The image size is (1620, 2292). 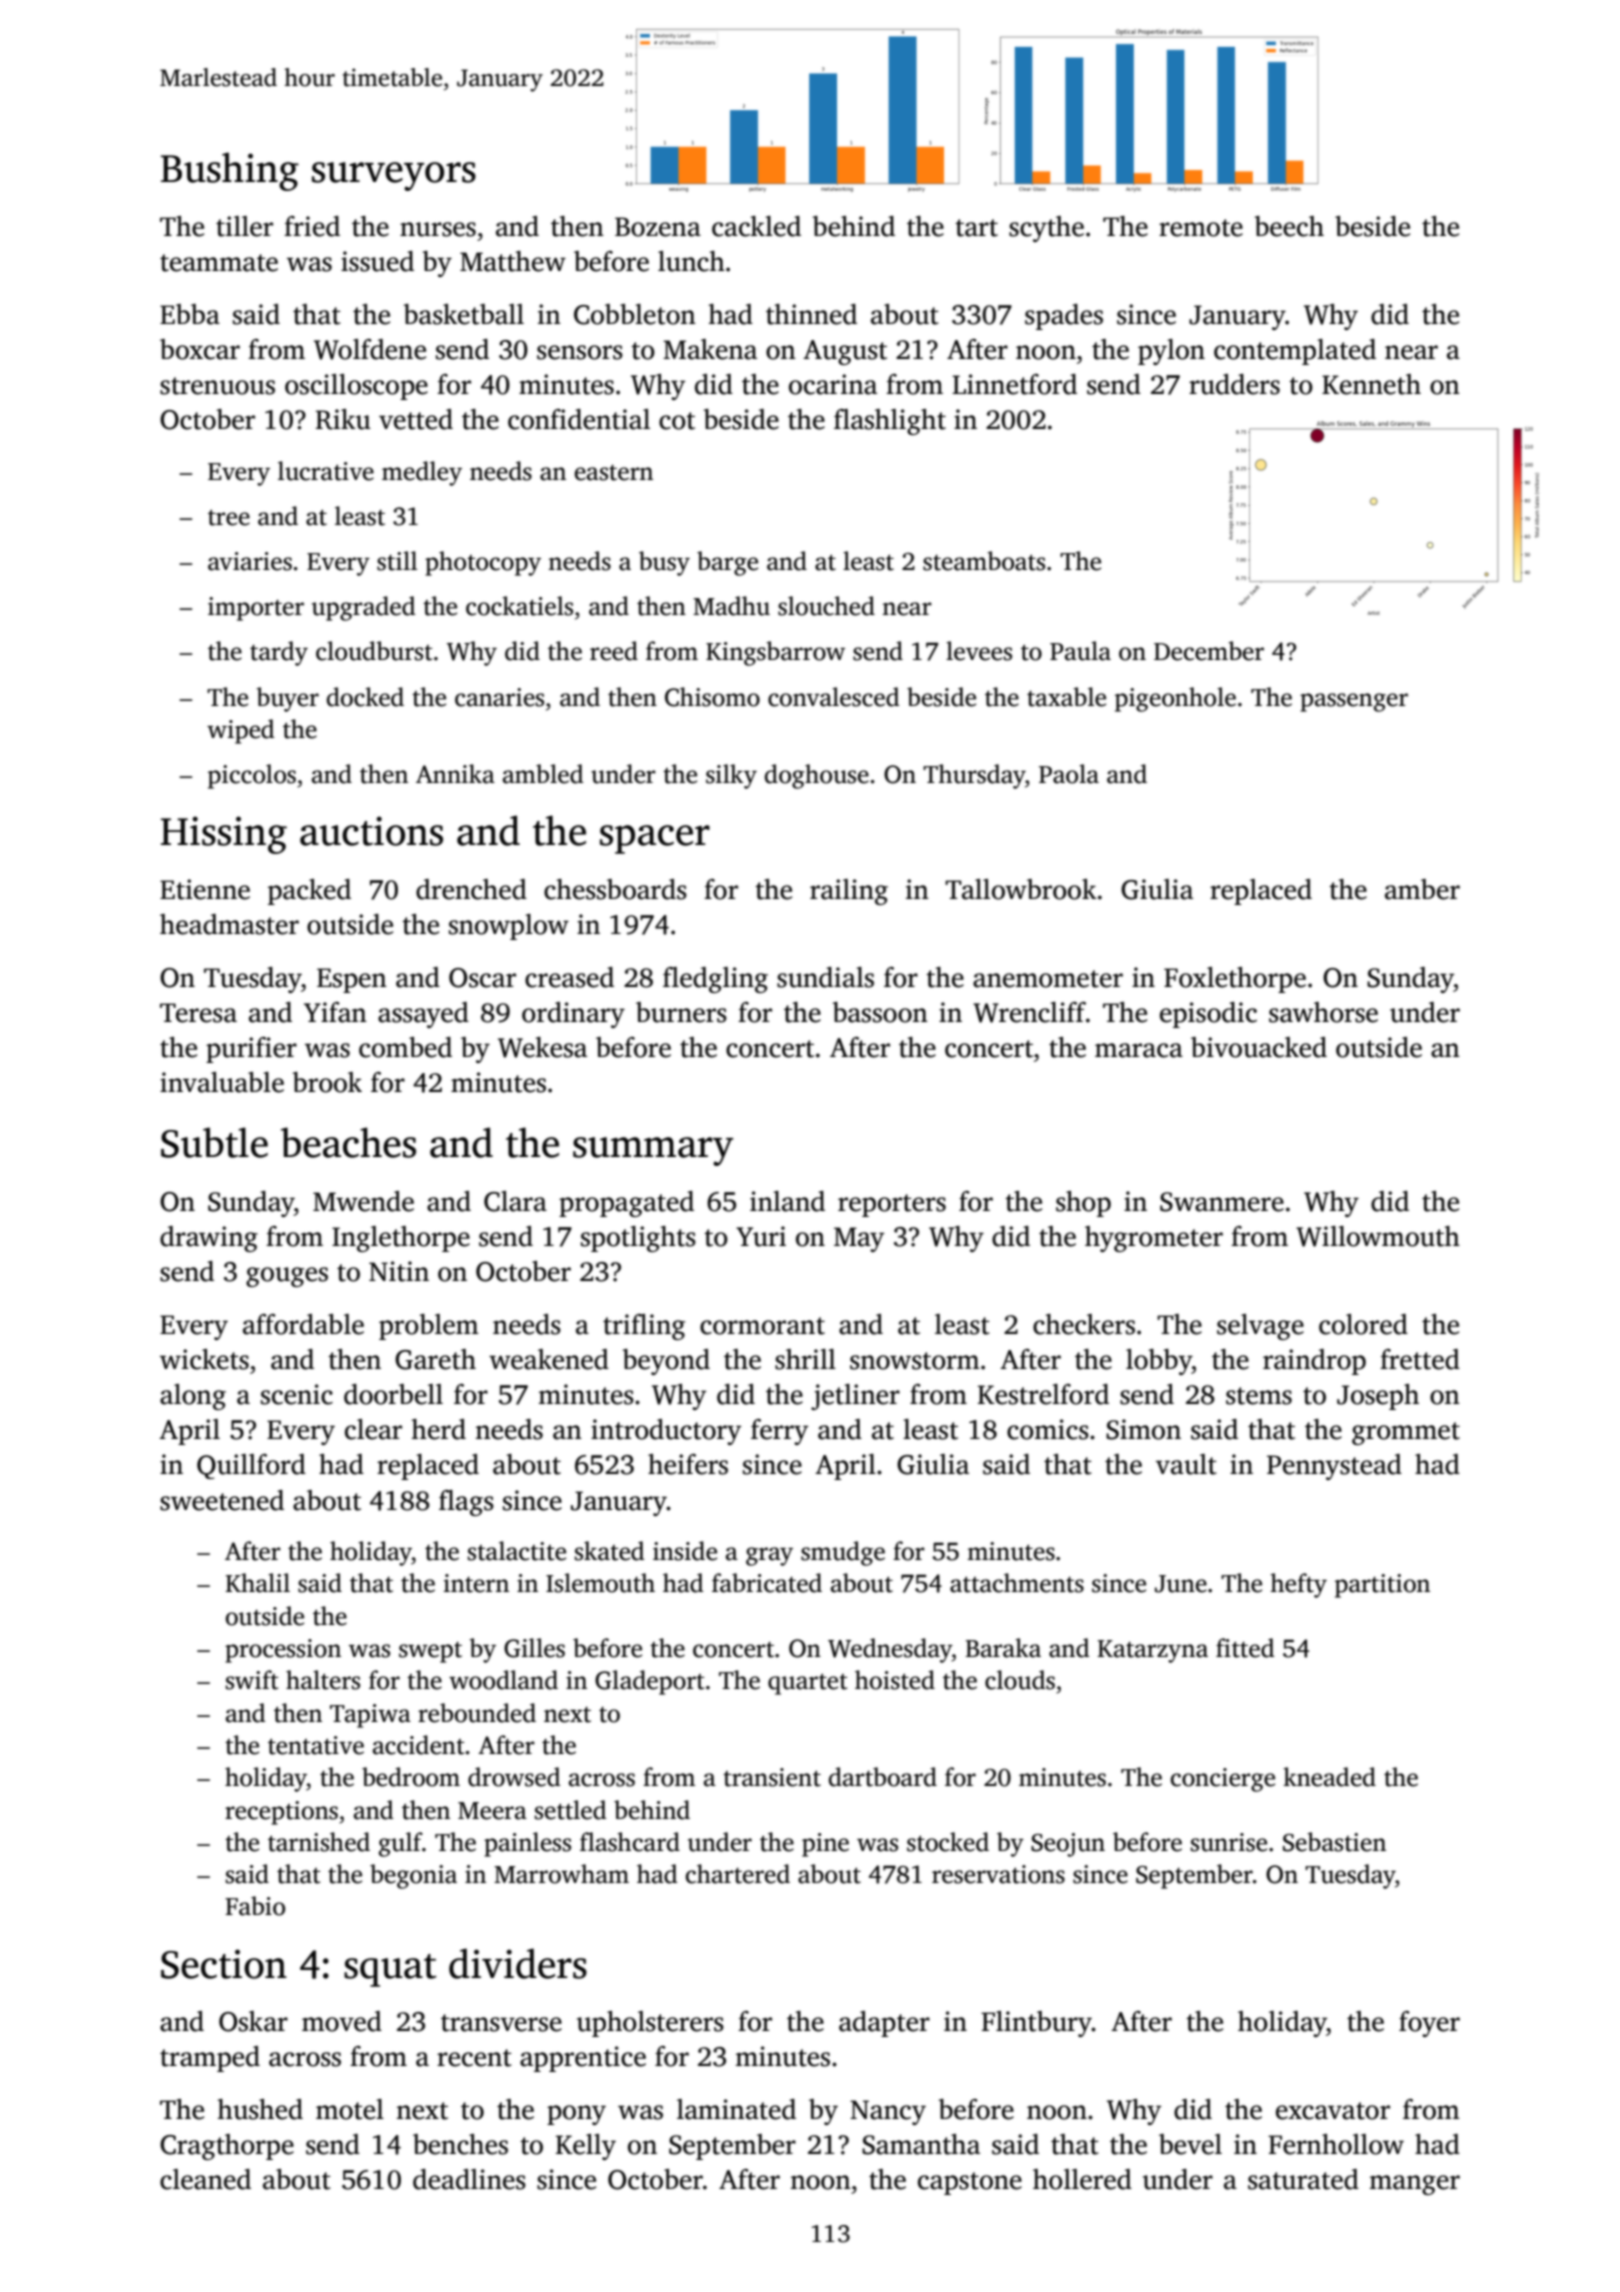 I want to click on snowstorm, so click(x=915, y=1361).
